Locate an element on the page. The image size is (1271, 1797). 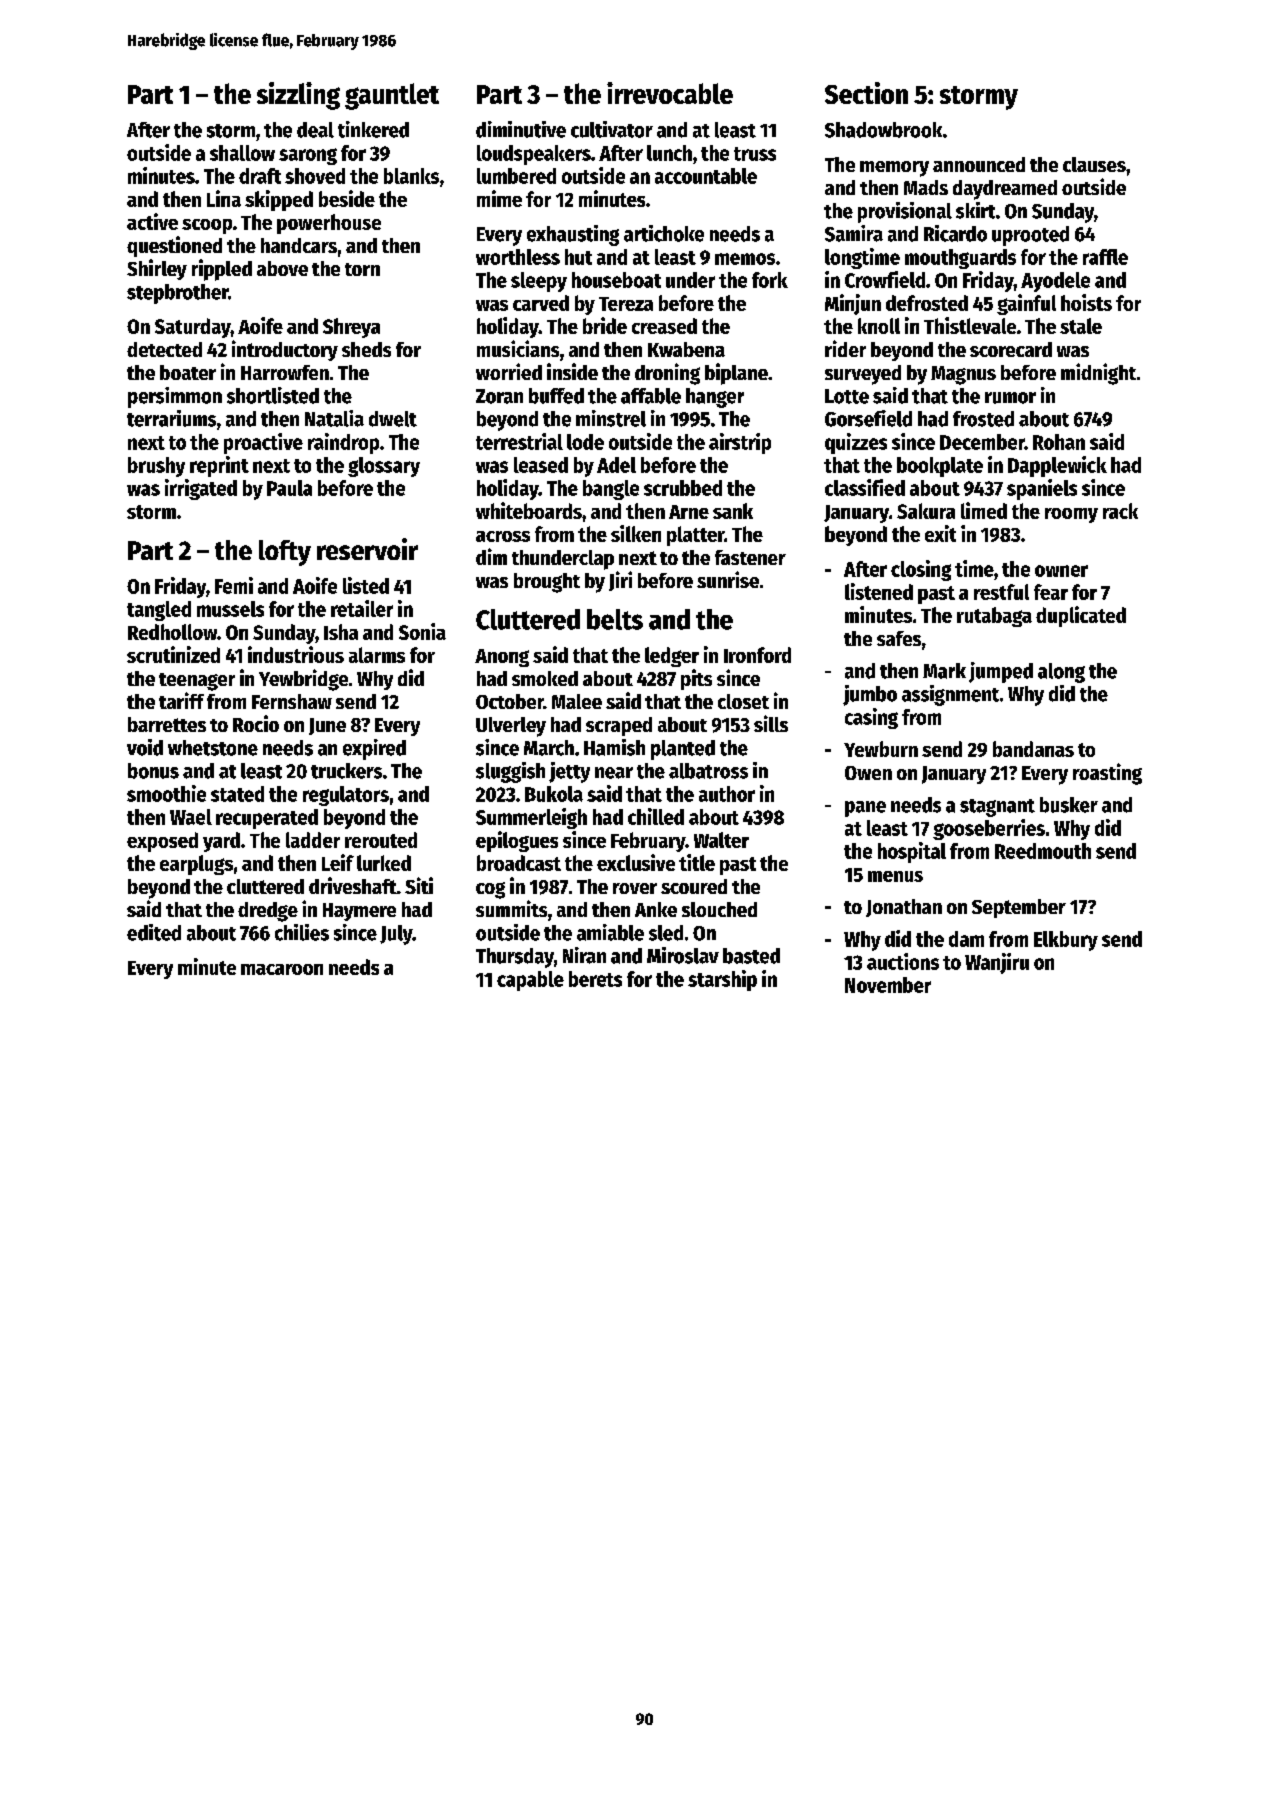
daydreamed is located at coordinates (1005, 190).
